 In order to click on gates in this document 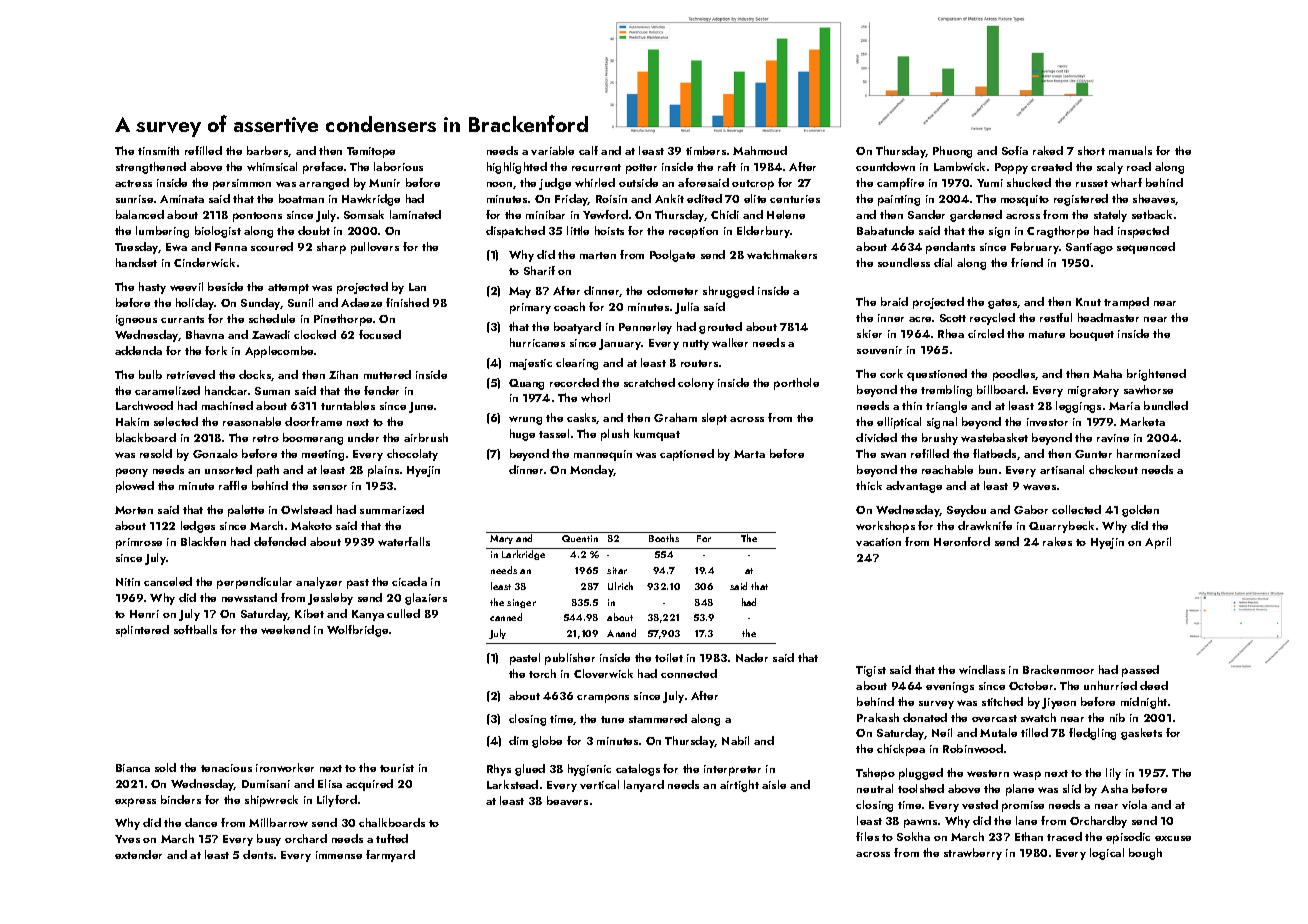, I will do `click(1002, 304)`.
